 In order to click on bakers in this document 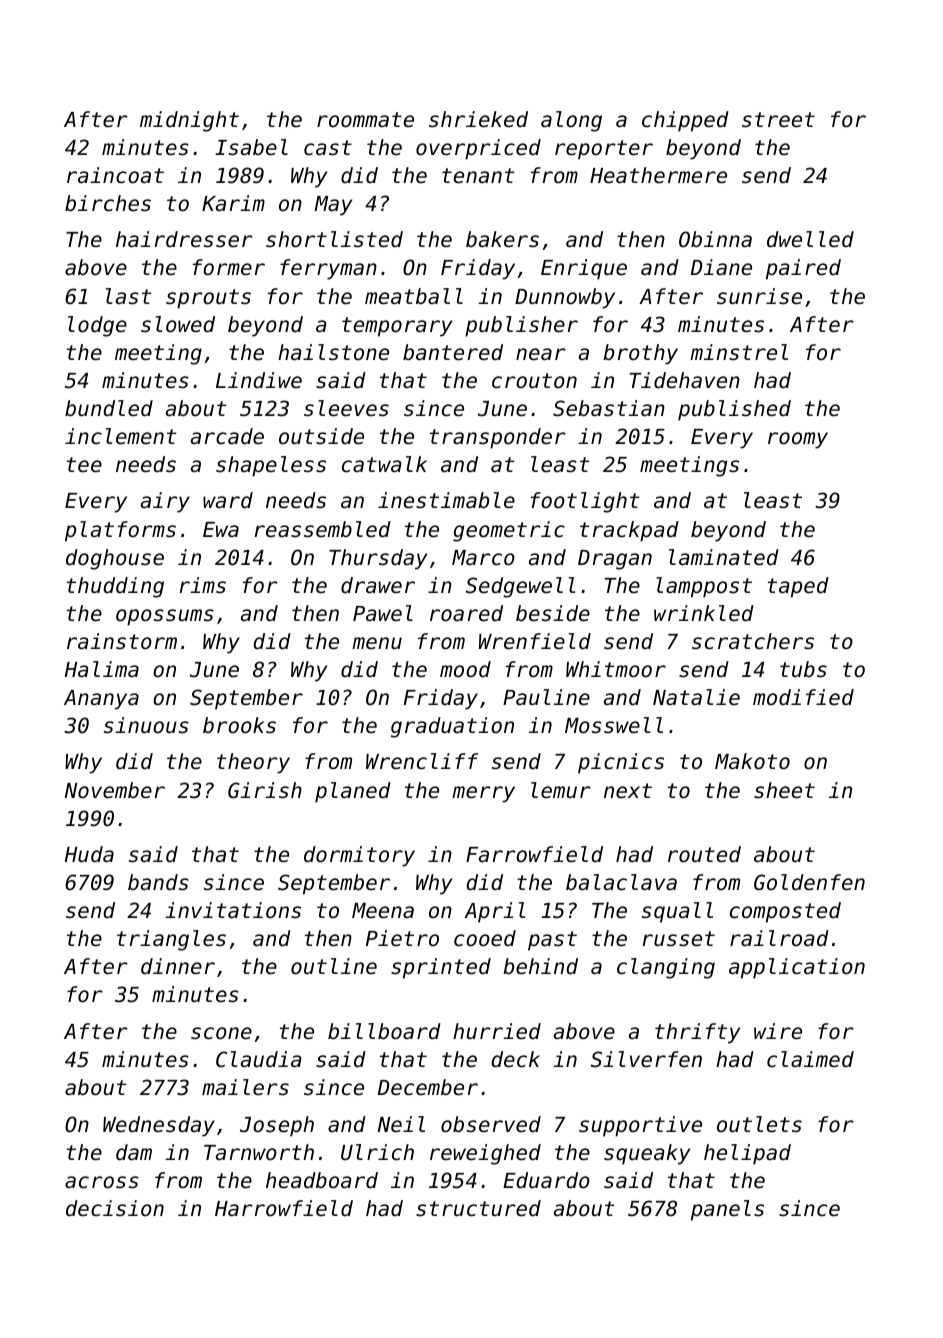, I will do `click(502, 239)`.
